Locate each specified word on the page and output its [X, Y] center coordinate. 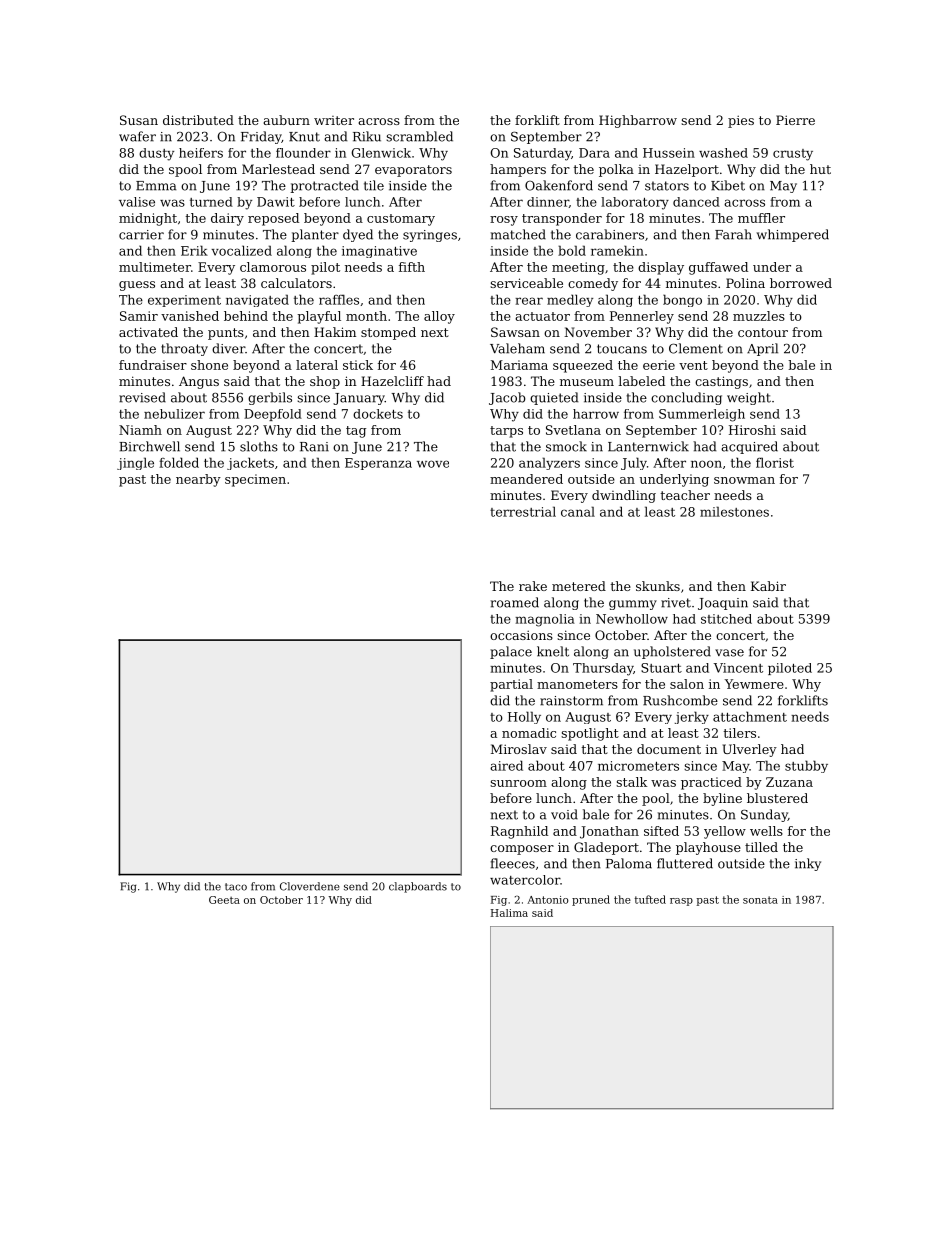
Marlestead [278, 169]
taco [236, 887]
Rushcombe [680, 700]
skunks [658, 586]
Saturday [542, 154]
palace [511, 652]
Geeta [224, 900]
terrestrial [523, 511]
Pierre [795, 120]
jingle [135, 463]
